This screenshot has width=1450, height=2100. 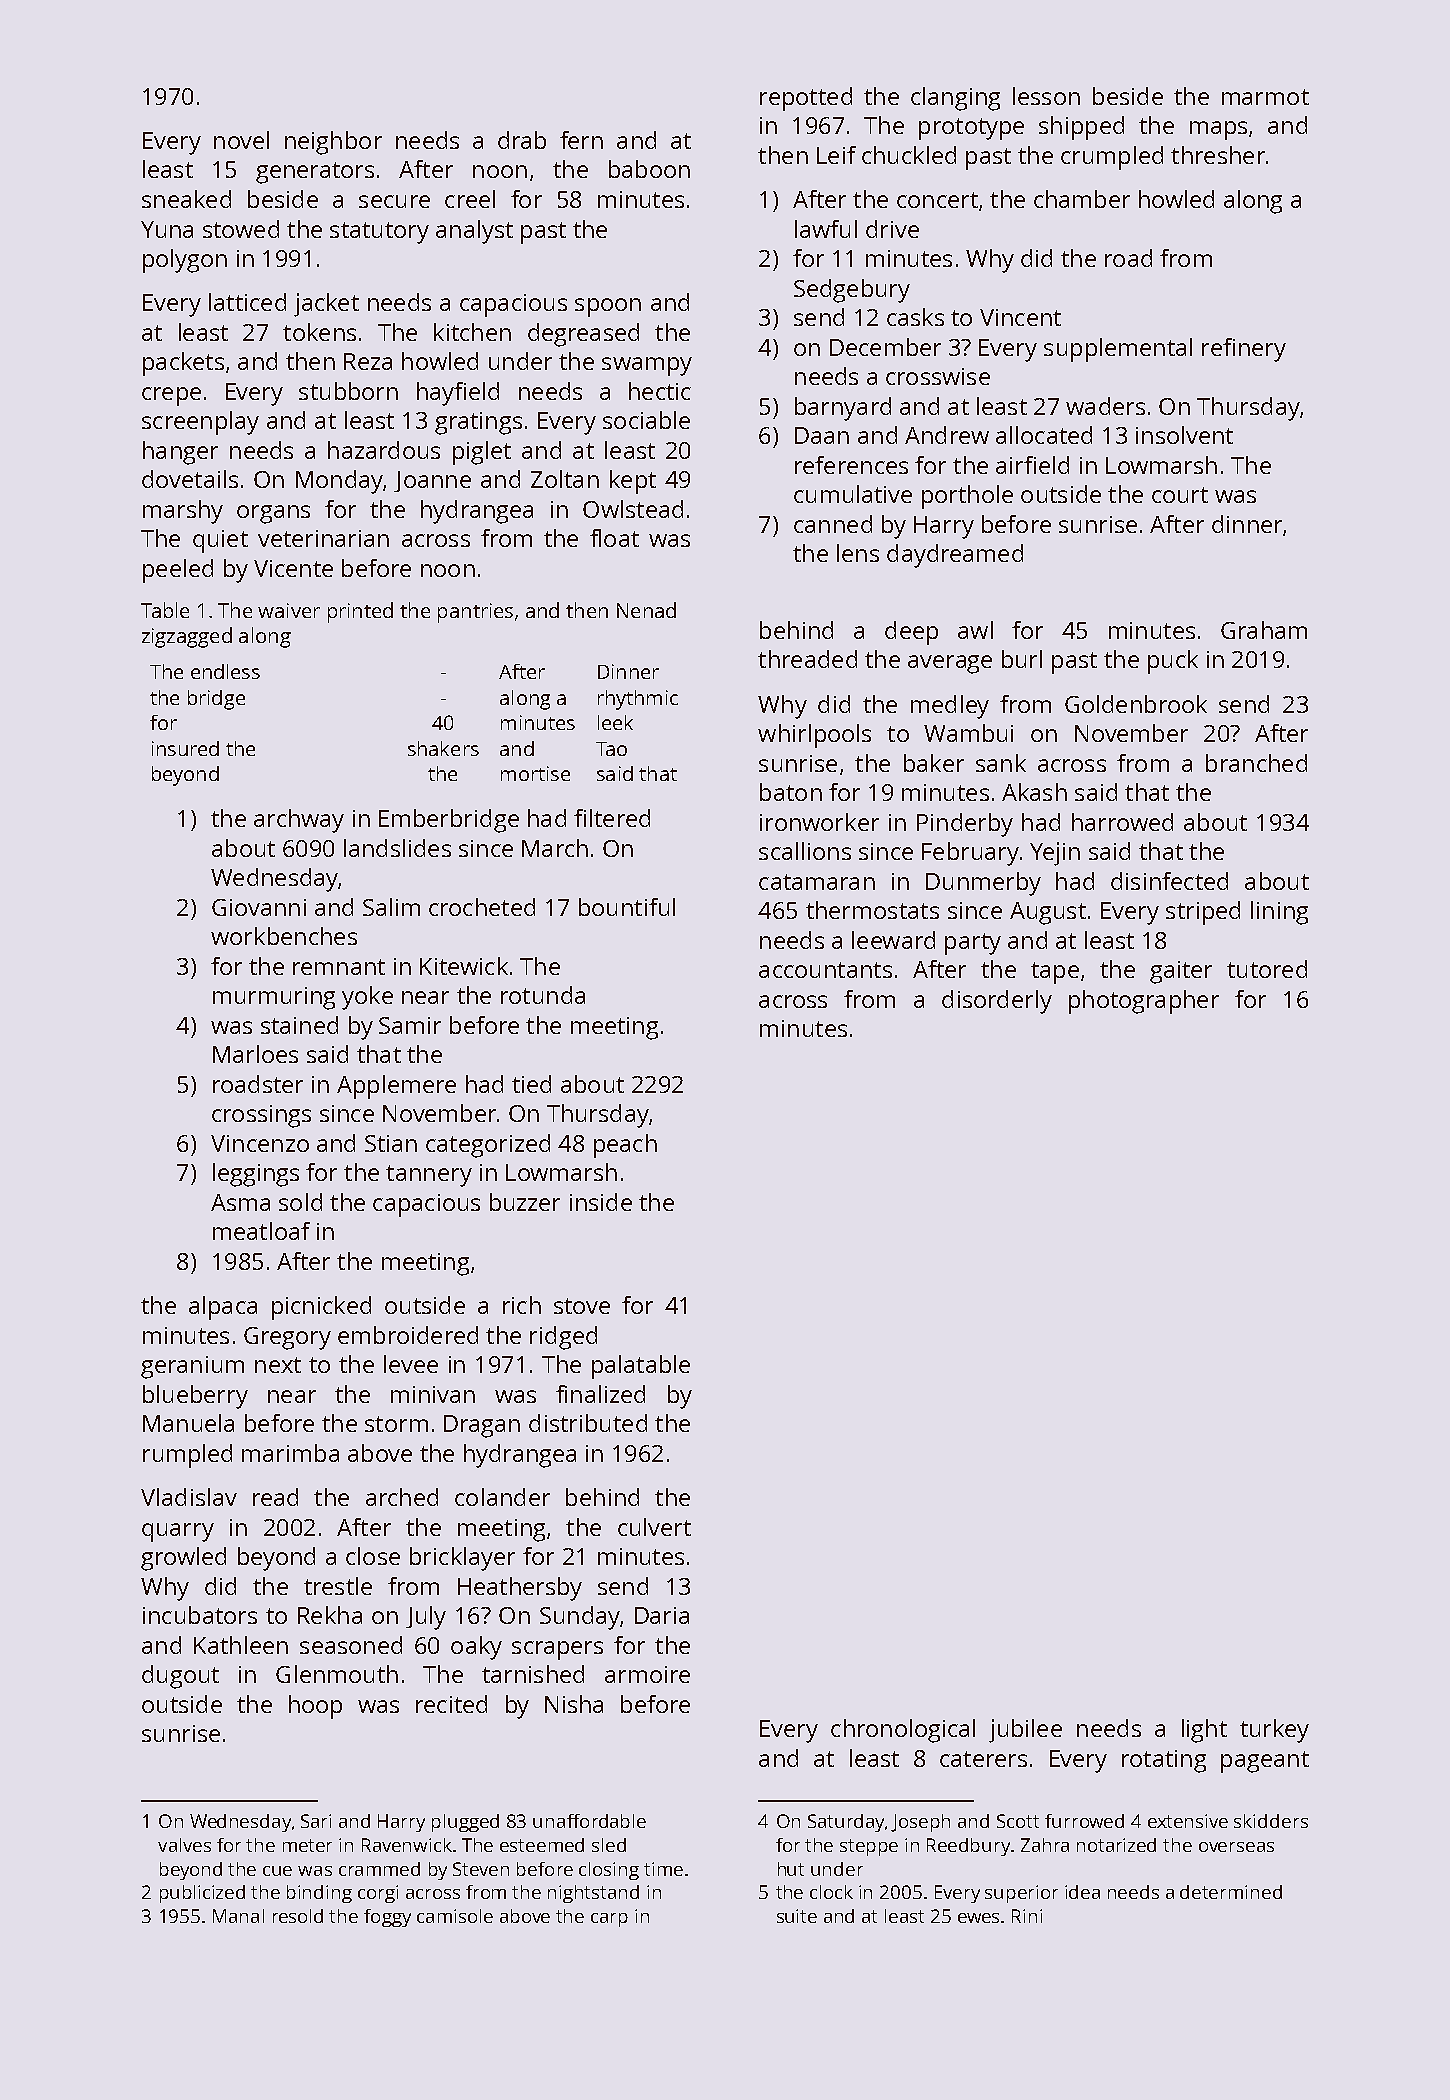 What do you see at coordinates (797, 1916) in the screenshot?
I see `suite` at bounding box center [797, 1916].
